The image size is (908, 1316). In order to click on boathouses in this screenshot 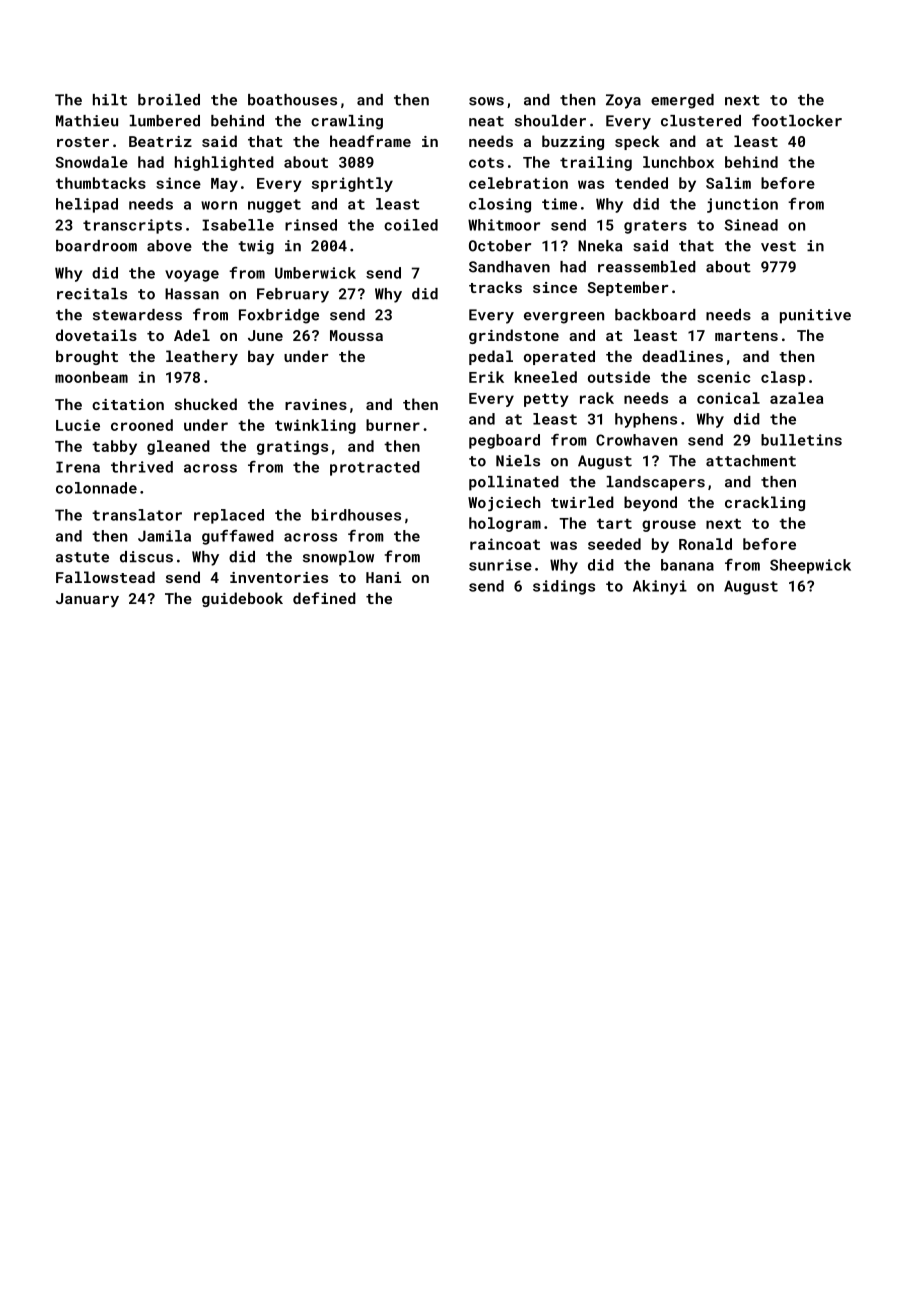, I will do `click(292, 100)`.
